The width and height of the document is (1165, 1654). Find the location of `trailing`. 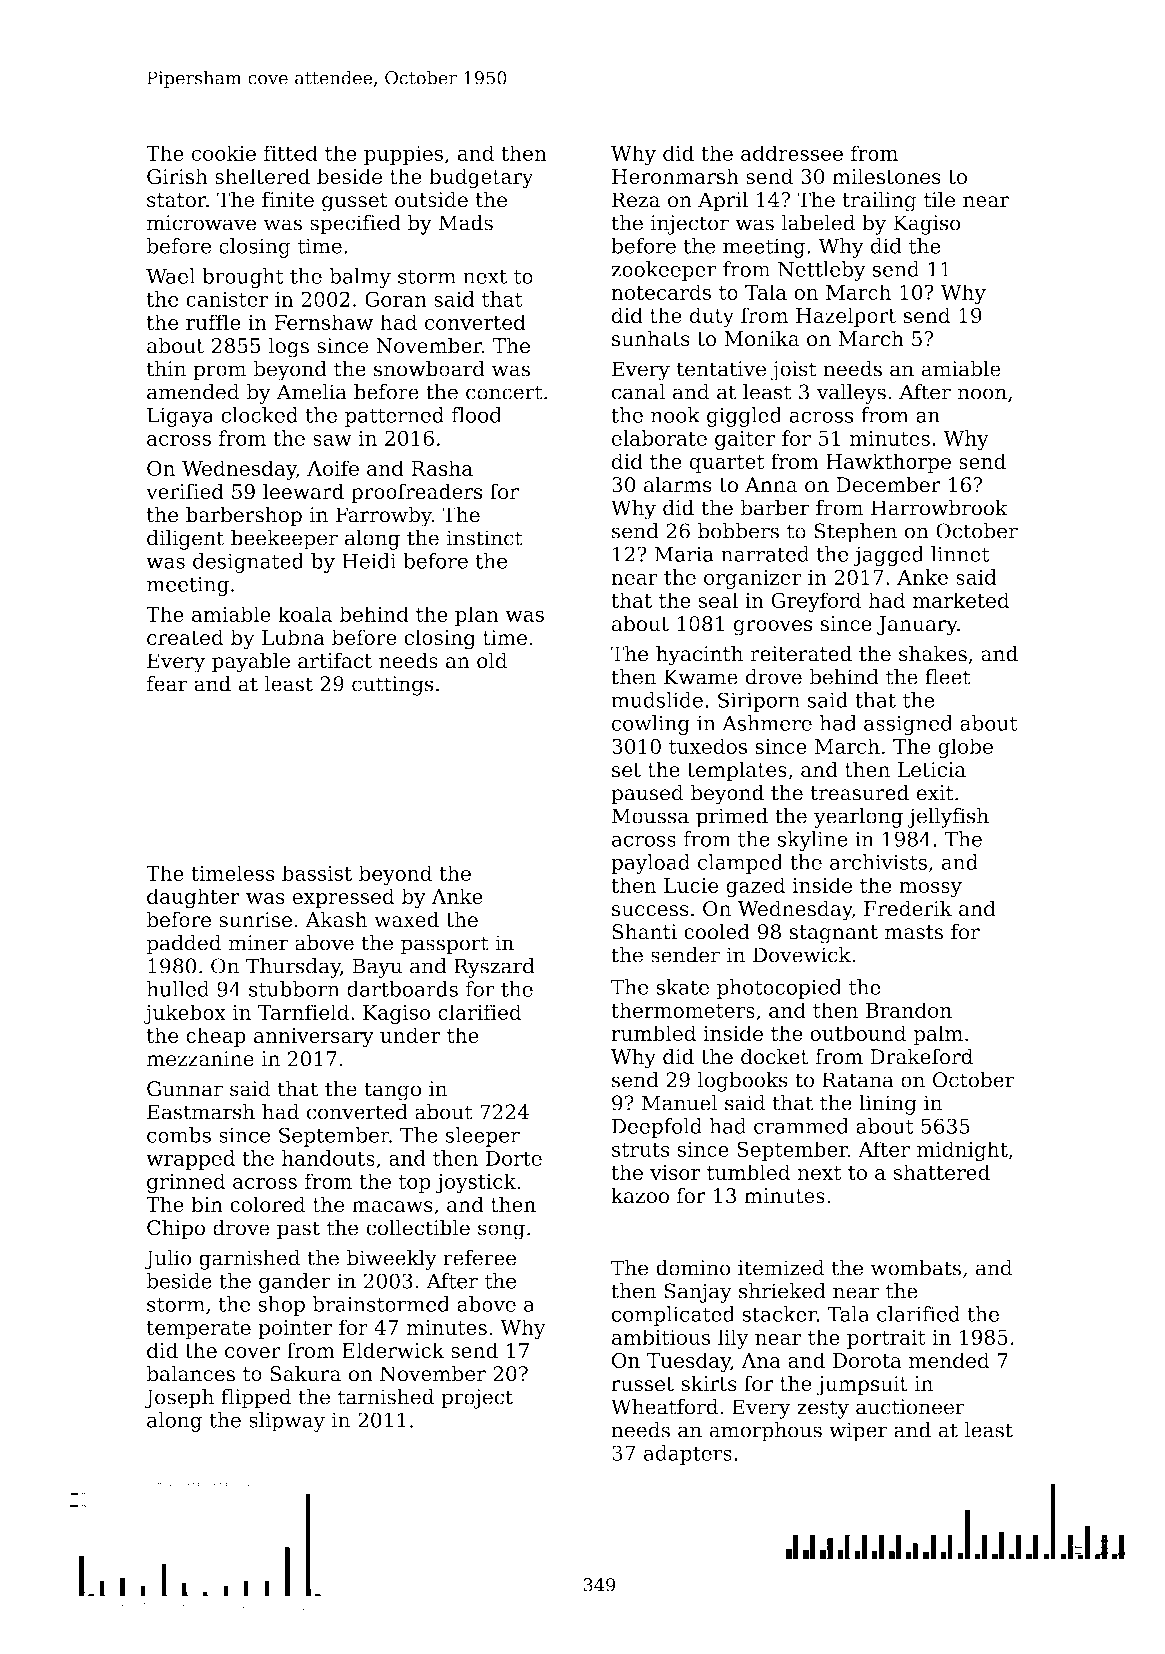

trailing is located at coordinates (879, 201).
